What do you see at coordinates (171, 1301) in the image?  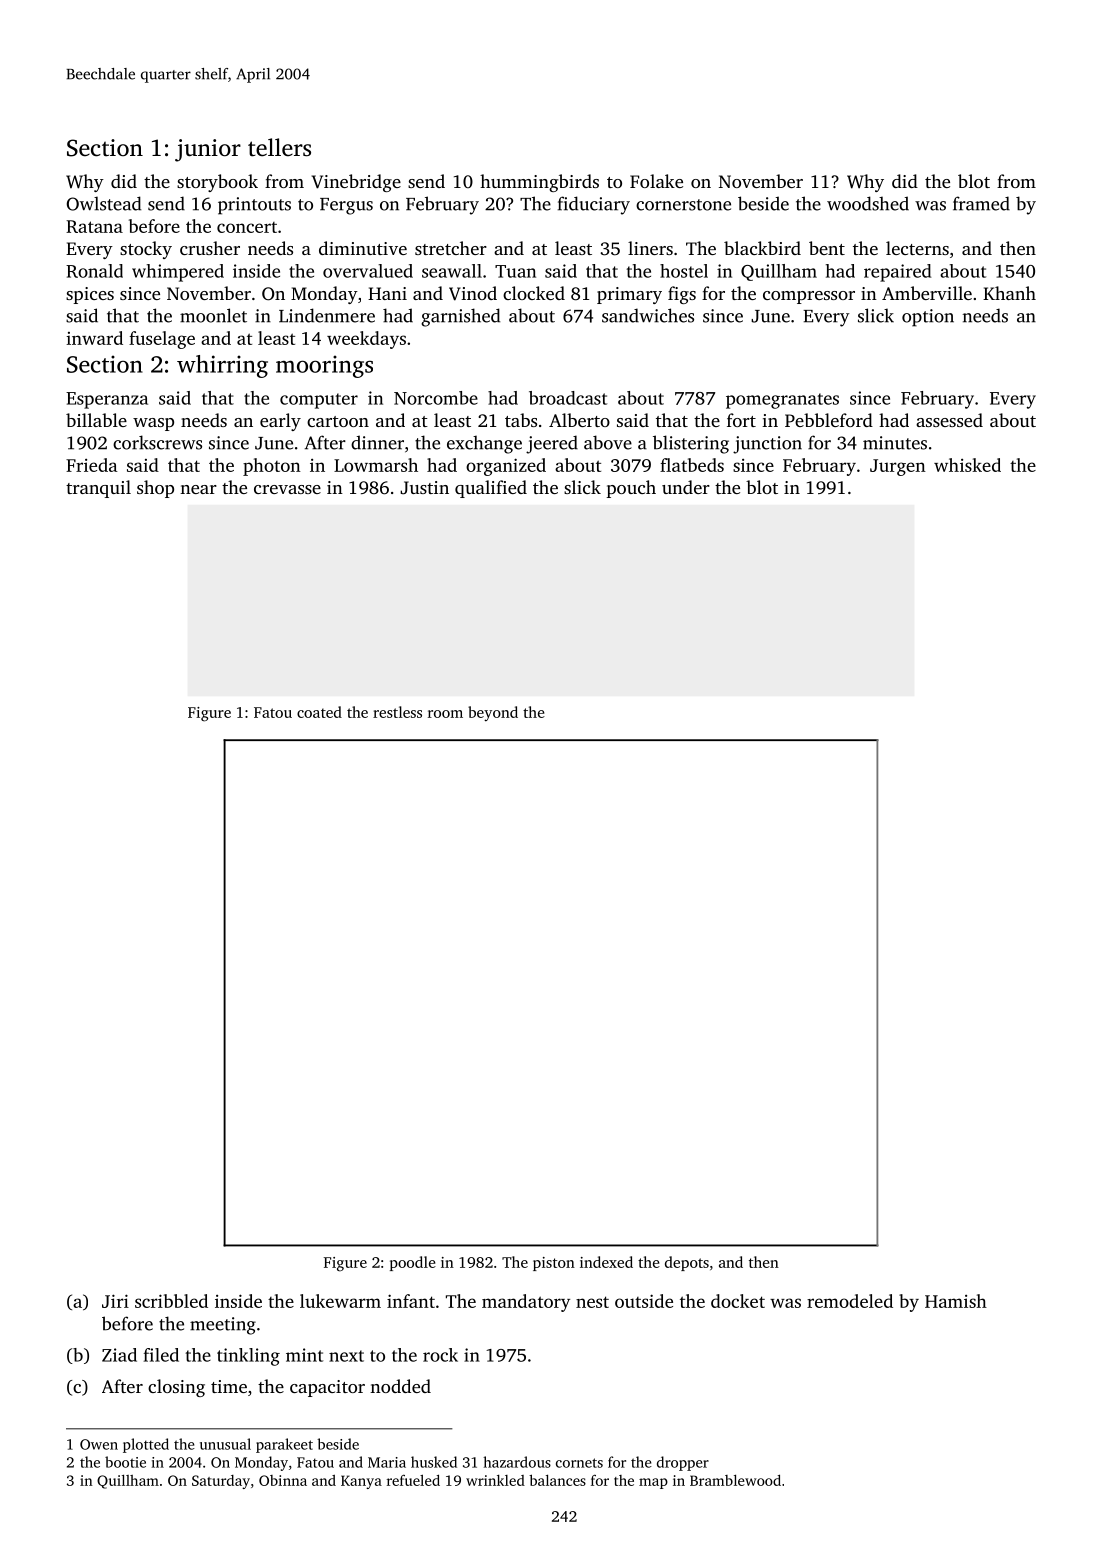 I see `scribbled` at bounding box center [171, 1301].
